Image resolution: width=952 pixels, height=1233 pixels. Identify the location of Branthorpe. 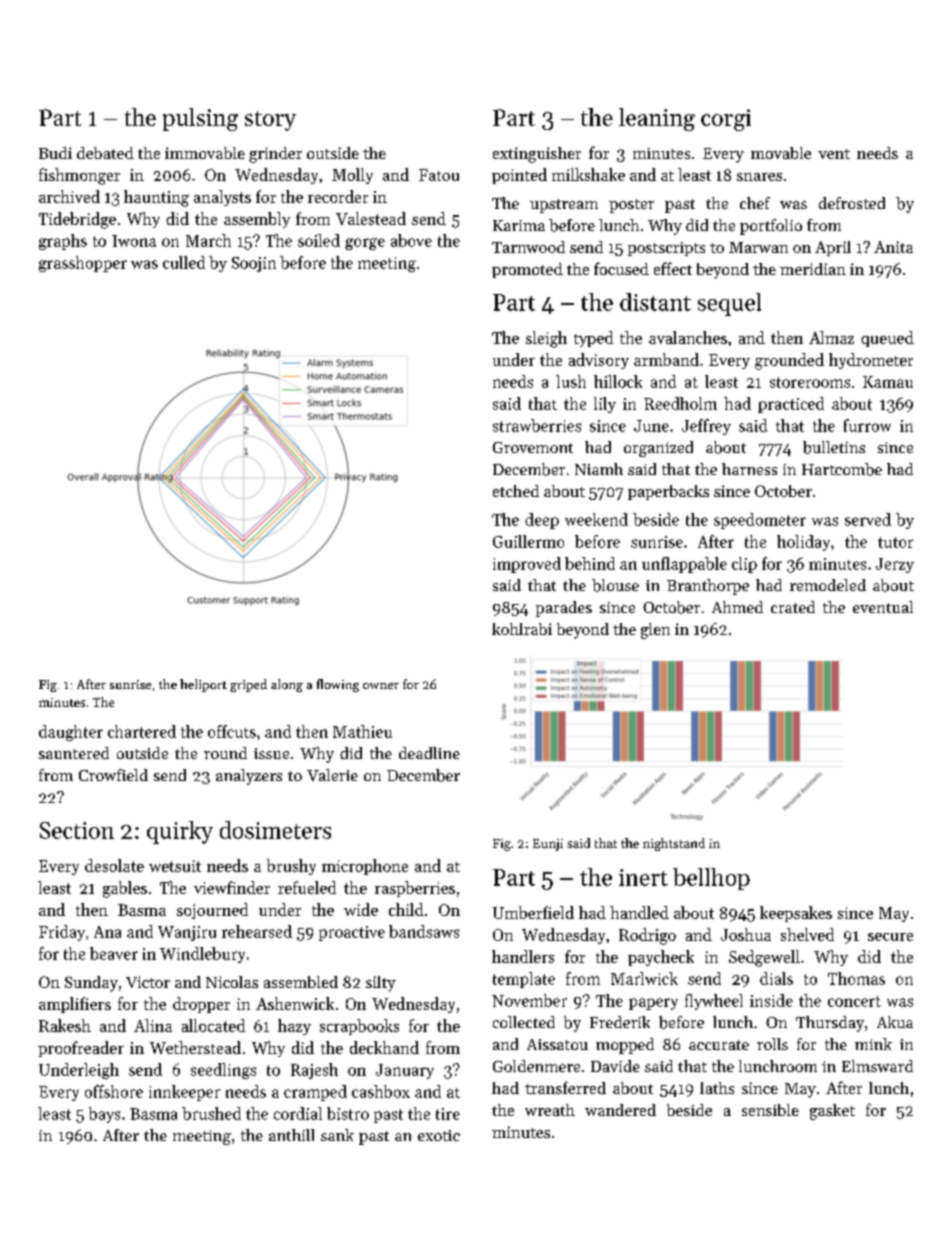
(708, 587).
